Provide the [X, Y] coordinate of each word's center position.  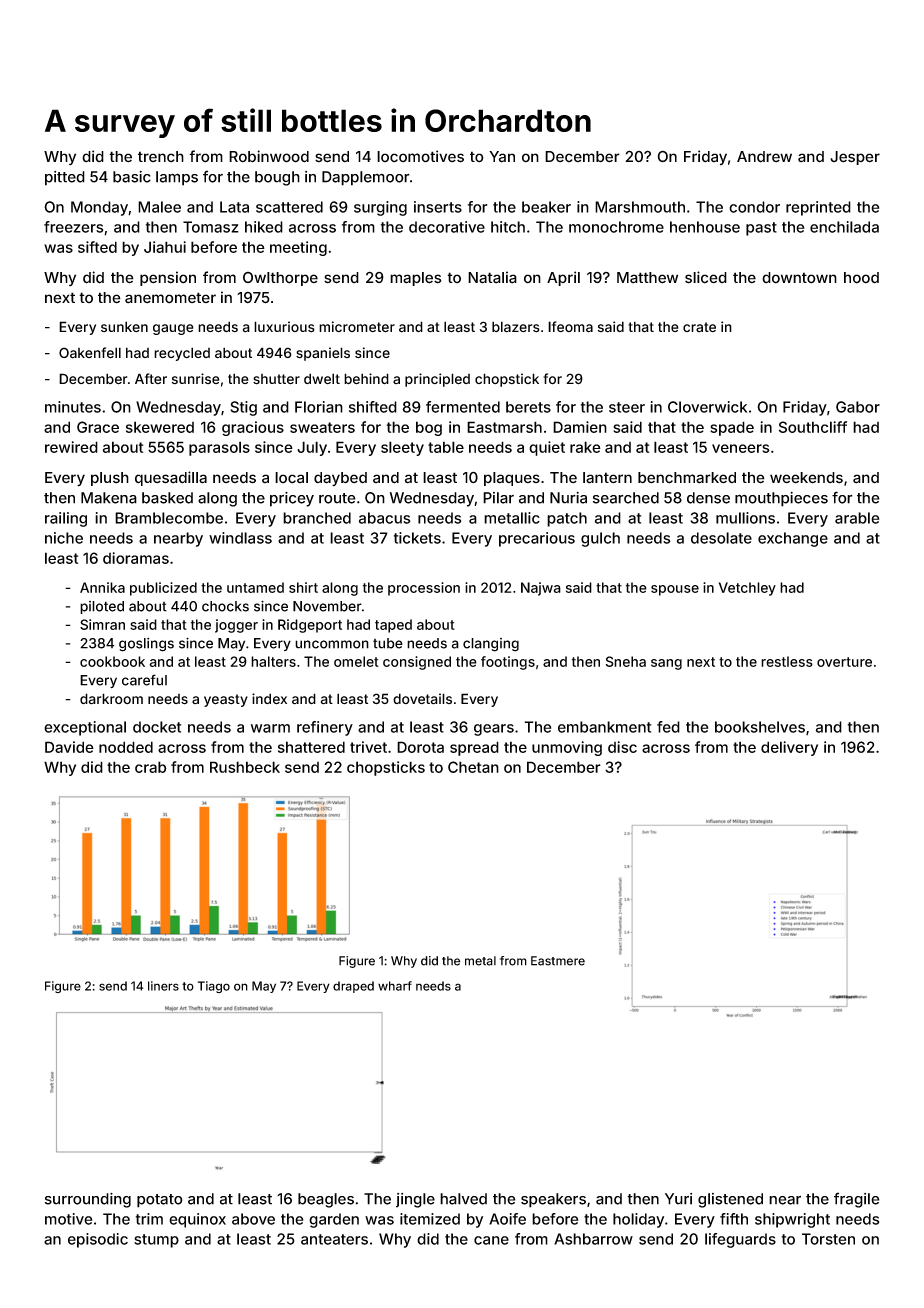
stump [156, 1241]
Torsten [828, 1239]
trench [161, 156]
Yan [502, 157]
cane [491, 1240]
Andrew [764, 157]
